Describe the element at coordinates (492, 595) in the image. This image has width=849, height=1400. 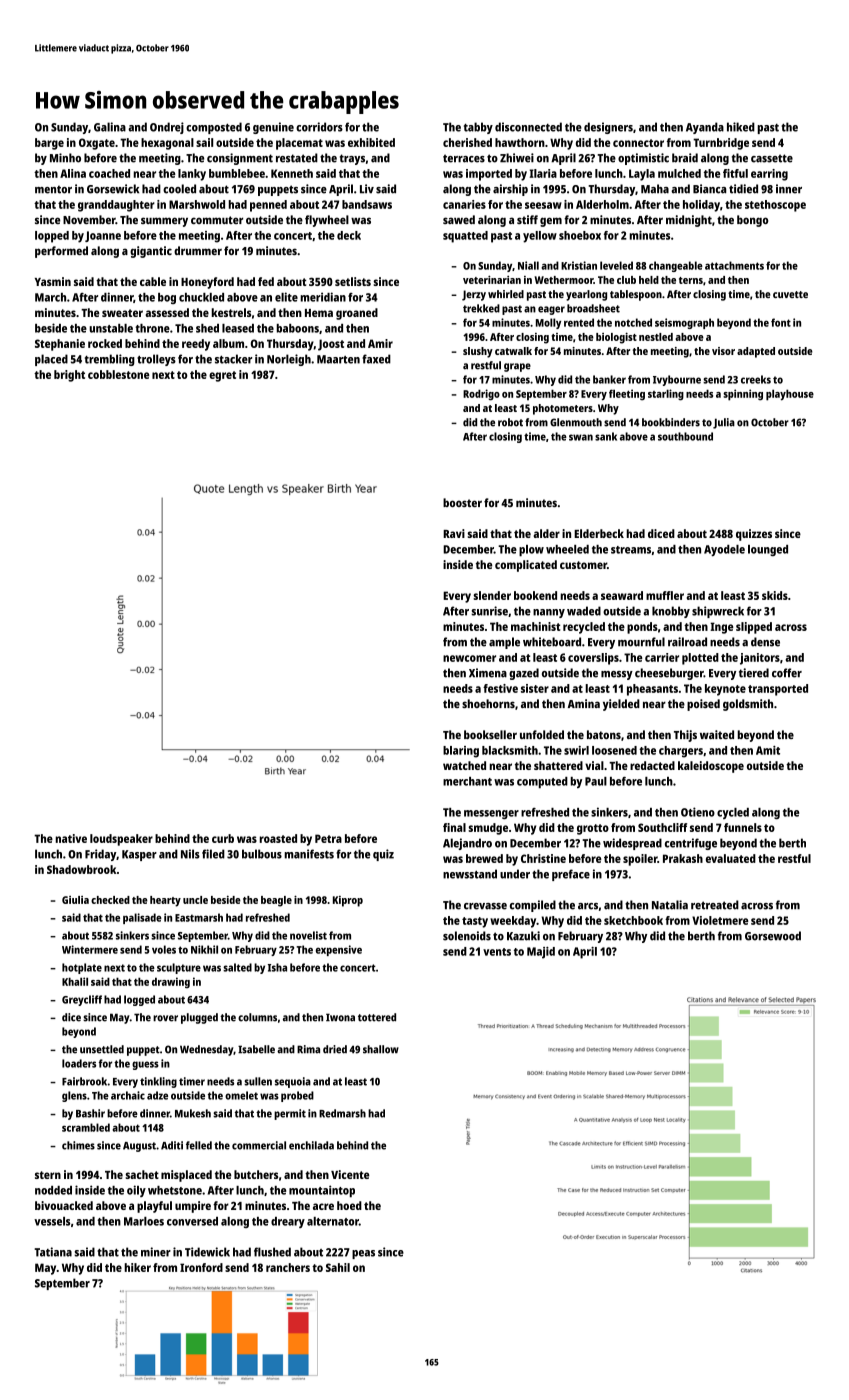
I see `slender` at that location.
